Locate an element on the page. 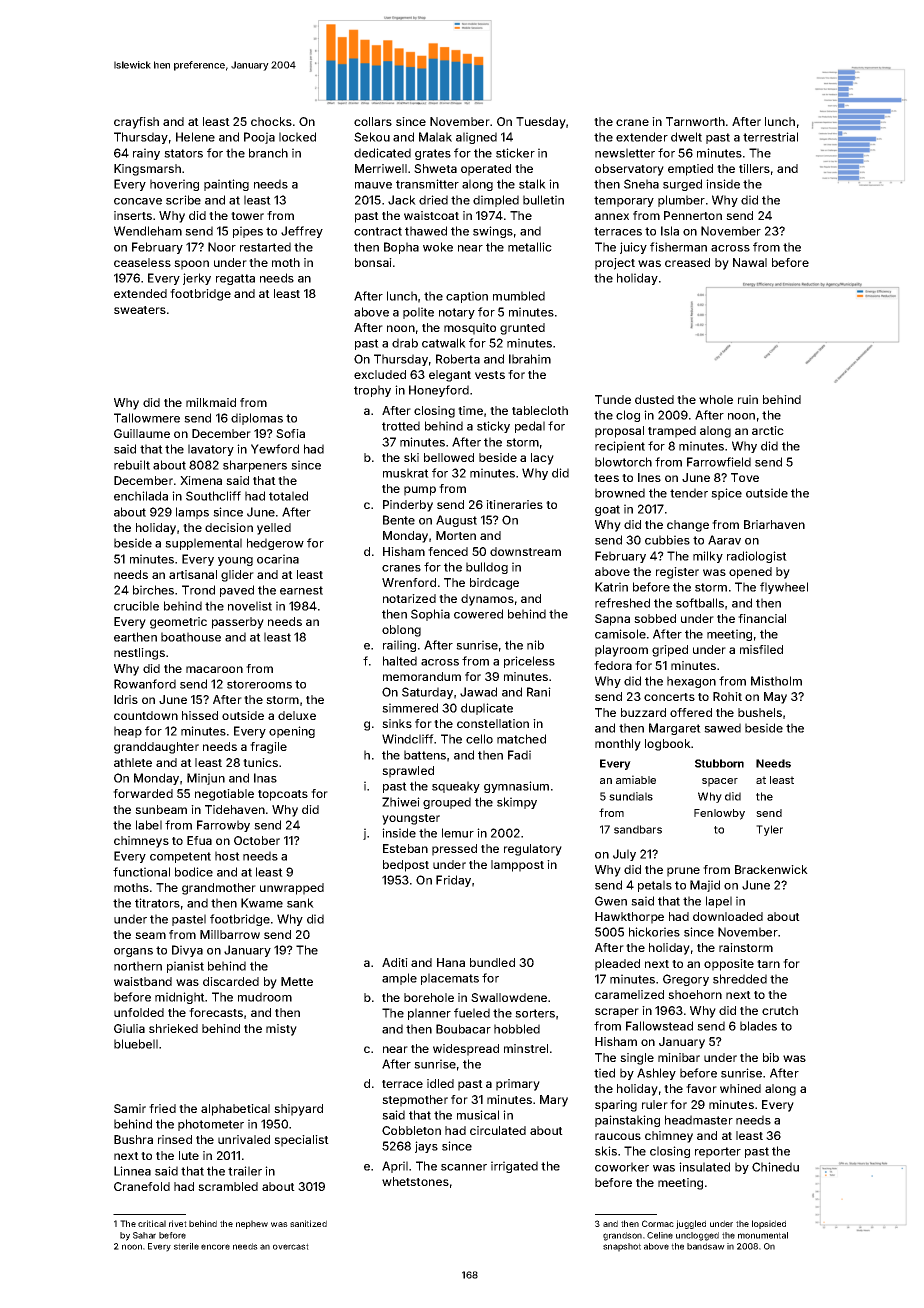 The width and height of the document is (924, 1308). athlete is located at coordinates (133, 762).
